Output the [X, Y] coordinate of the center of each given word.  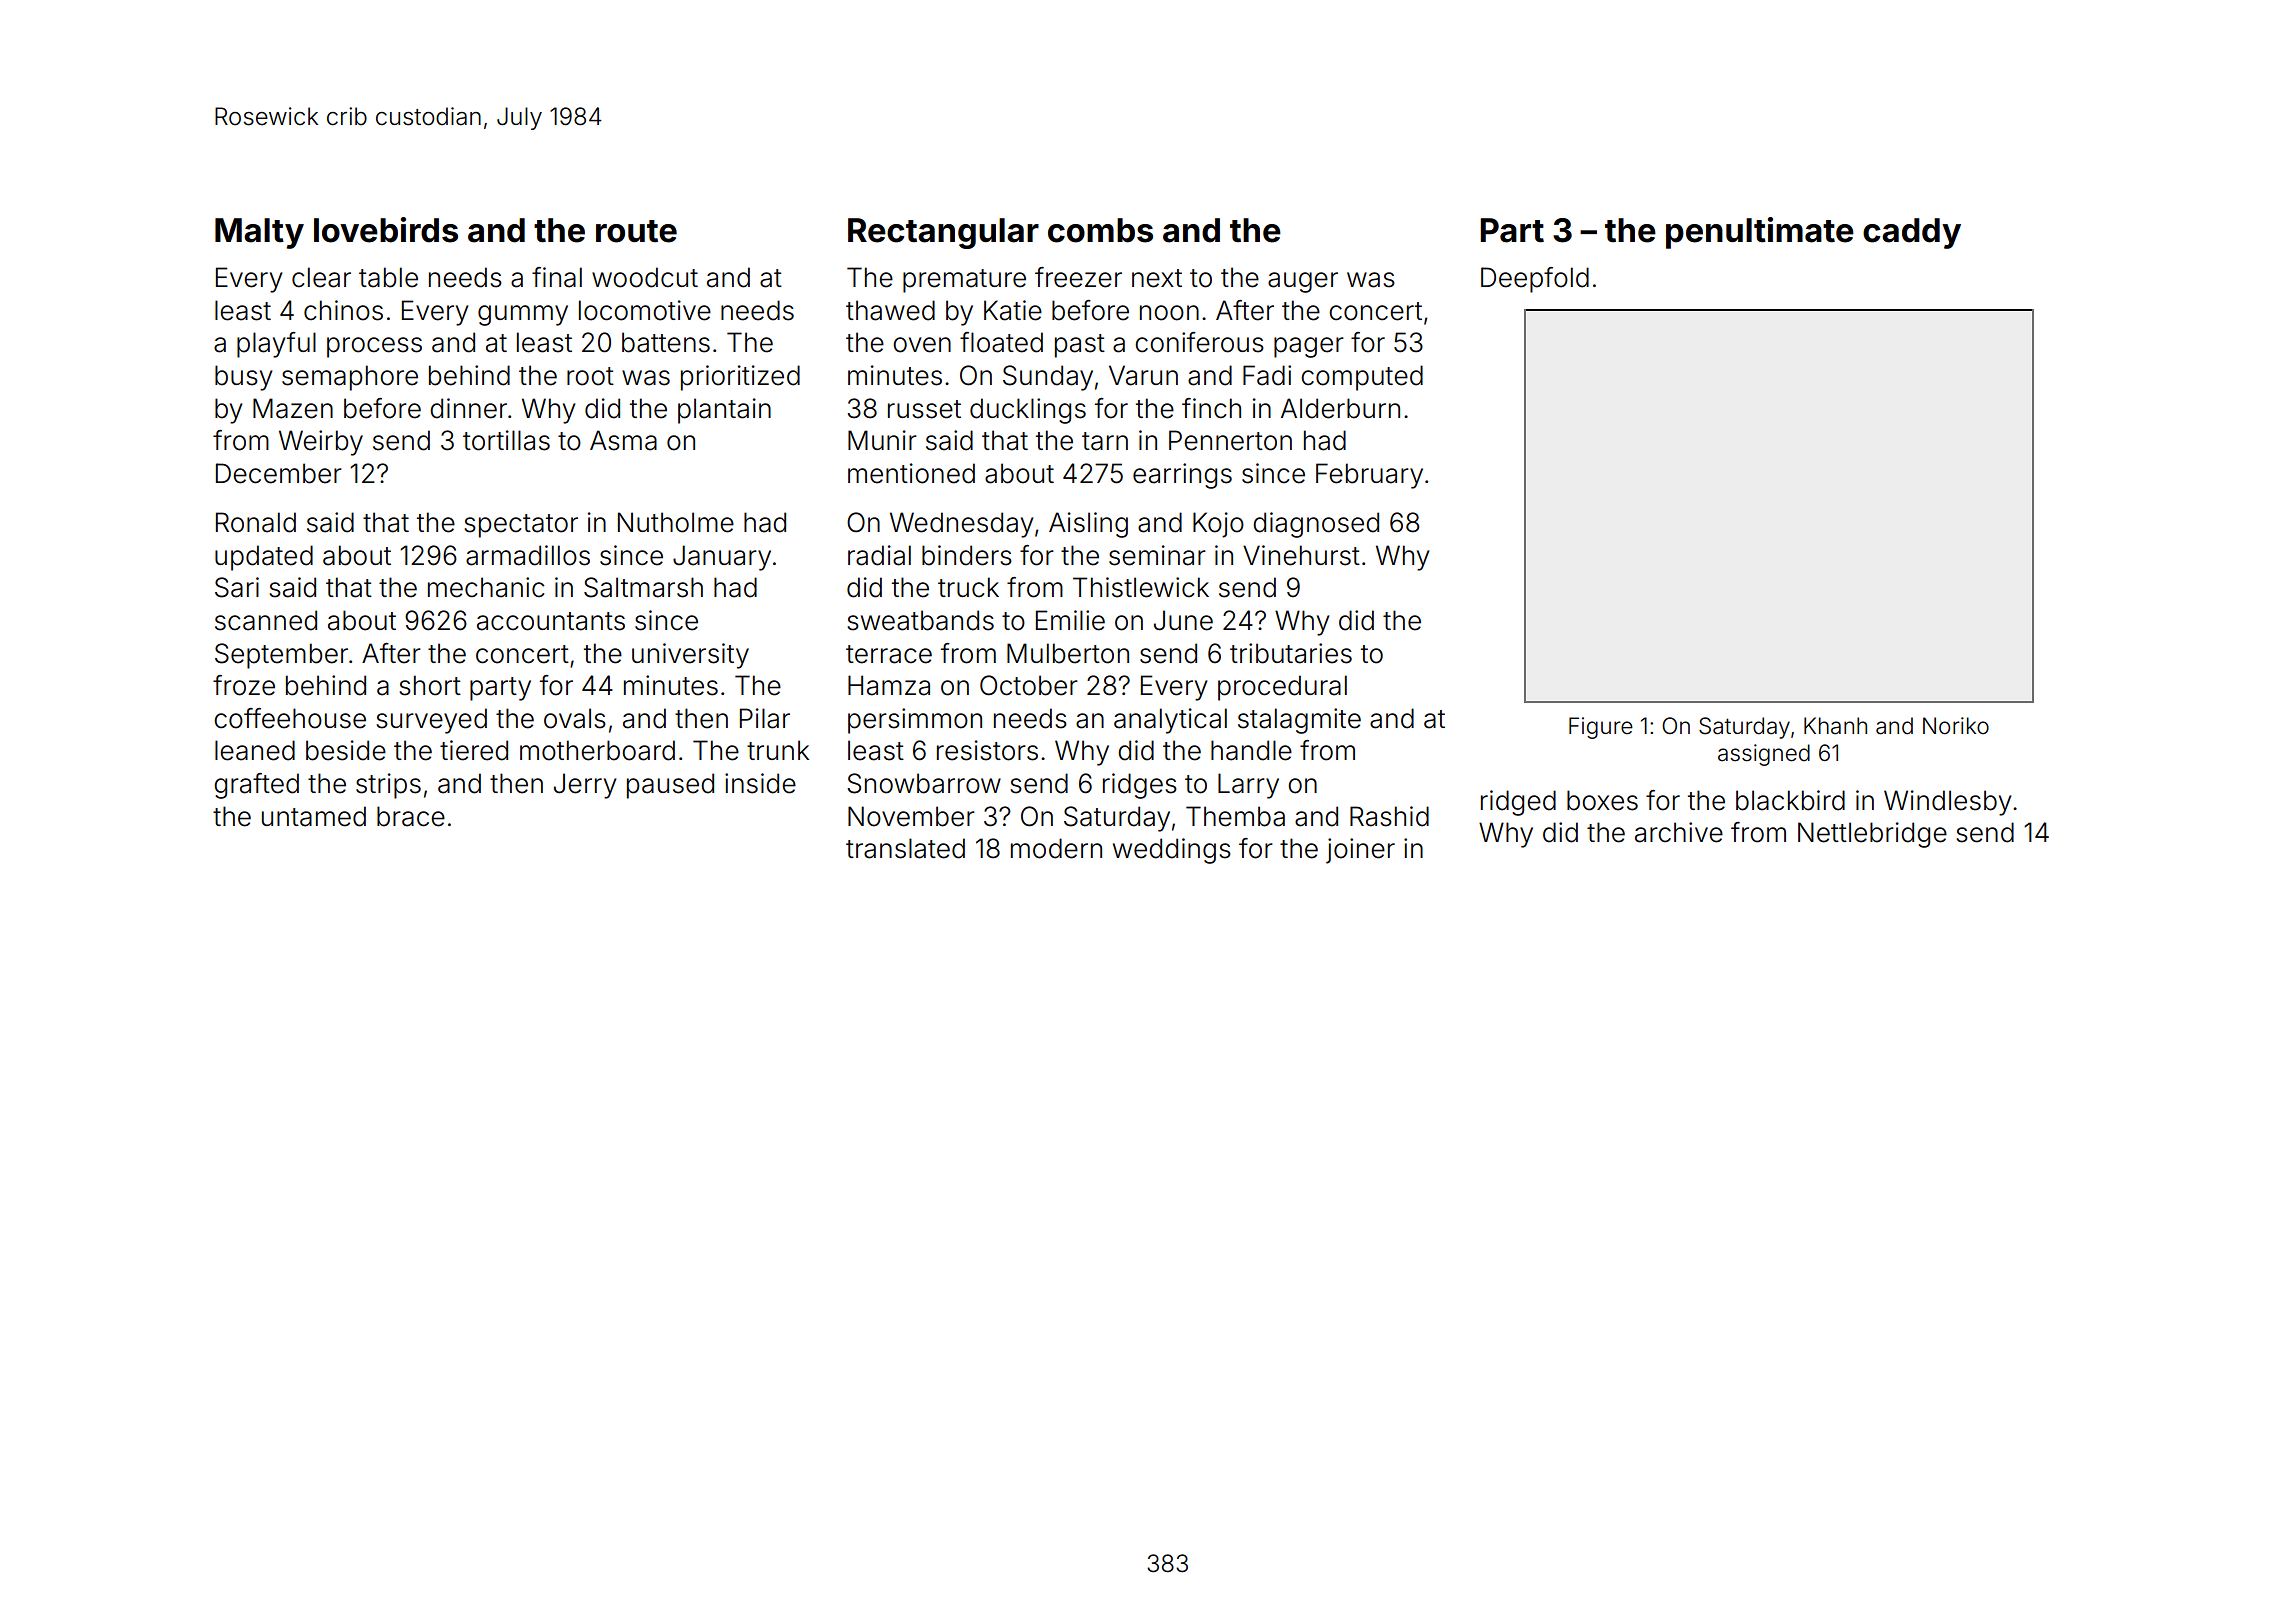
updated [264, 558]
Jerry [585, 786]
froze [244, 685]
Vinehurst [1301, 555]
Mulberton [1068, 653]
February [1369, 476]
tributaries [1291, 653]
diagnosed [1316, 525]
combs [1100, 230]
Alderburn [1340, 408]
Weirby [321, 443]
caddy [1912, 233]
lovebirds [386, 230]
